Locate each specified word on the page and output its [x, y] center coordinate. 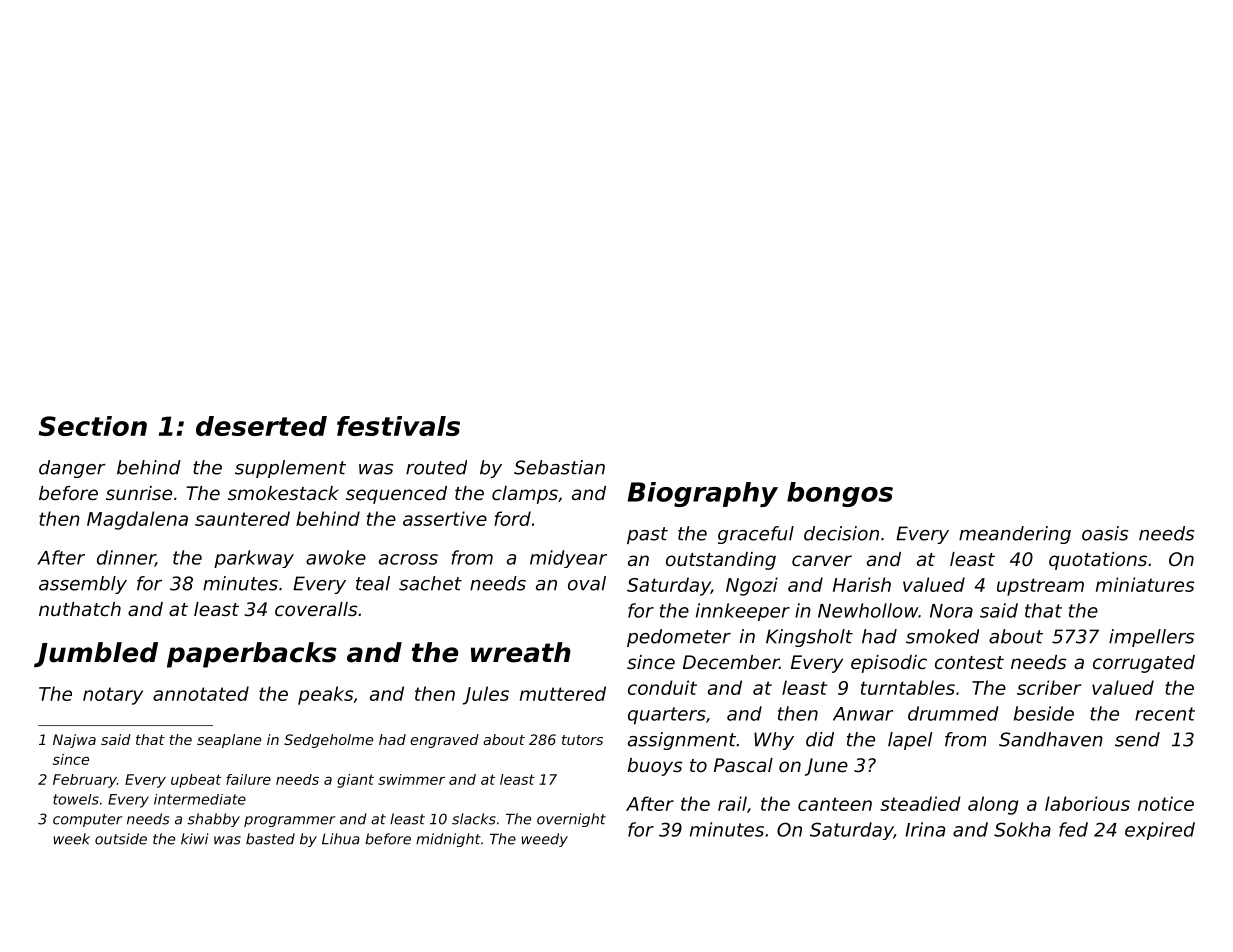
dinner [126, 558]
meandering [1015, 535]
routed [436, 467]
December [731, 662]
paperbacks [252, 655]
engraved [444, 741]
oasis [1105, 533]
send [1137, 739]
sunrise [139, 493]
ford [512, 518]
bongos [840, 494]
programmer [290, 821]
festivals [398, 426]
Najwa [74, 741]
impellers [1151, 638]
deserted [261, 426]
